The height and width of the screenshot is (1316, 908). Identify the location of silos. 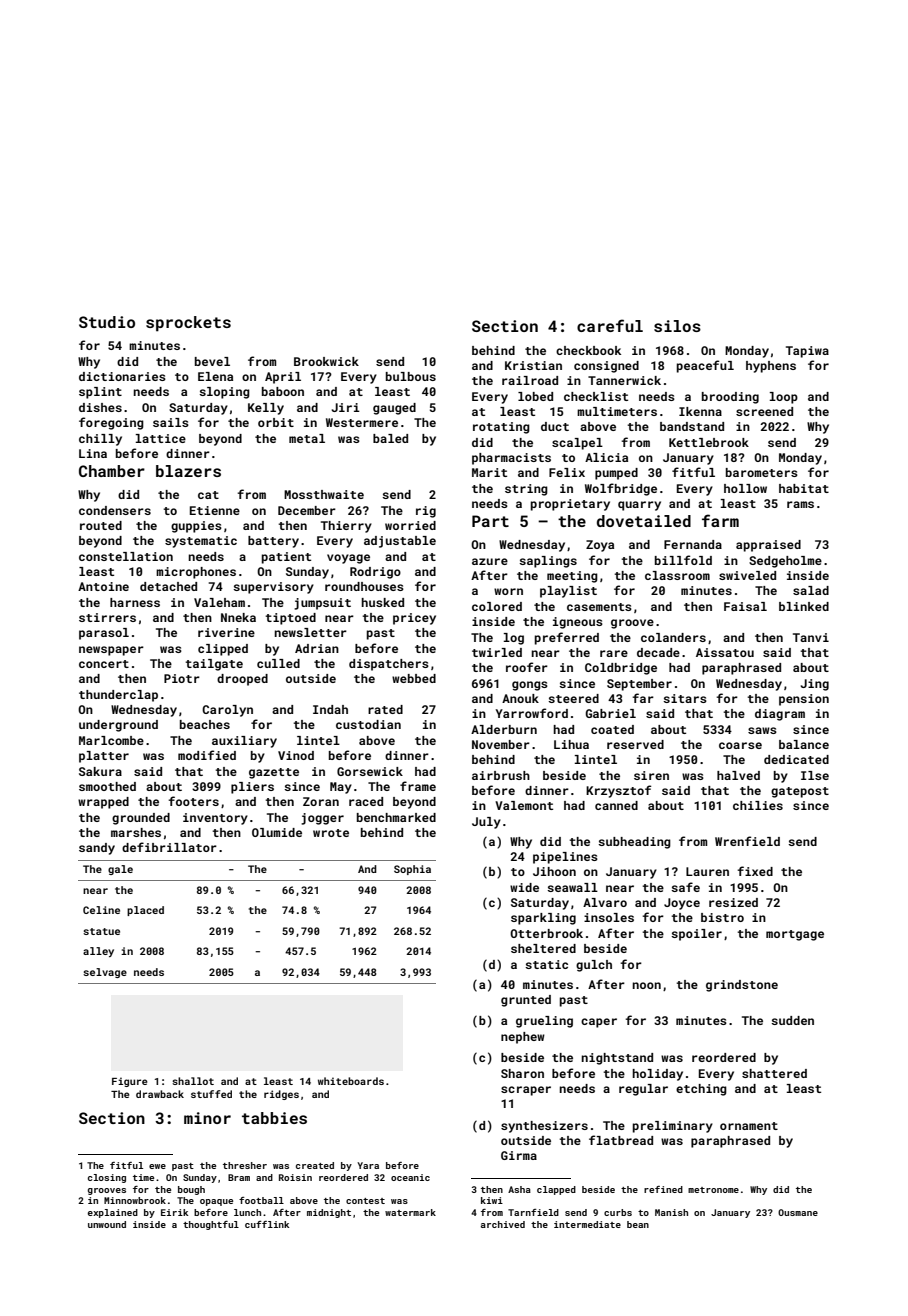
(677, 326).
